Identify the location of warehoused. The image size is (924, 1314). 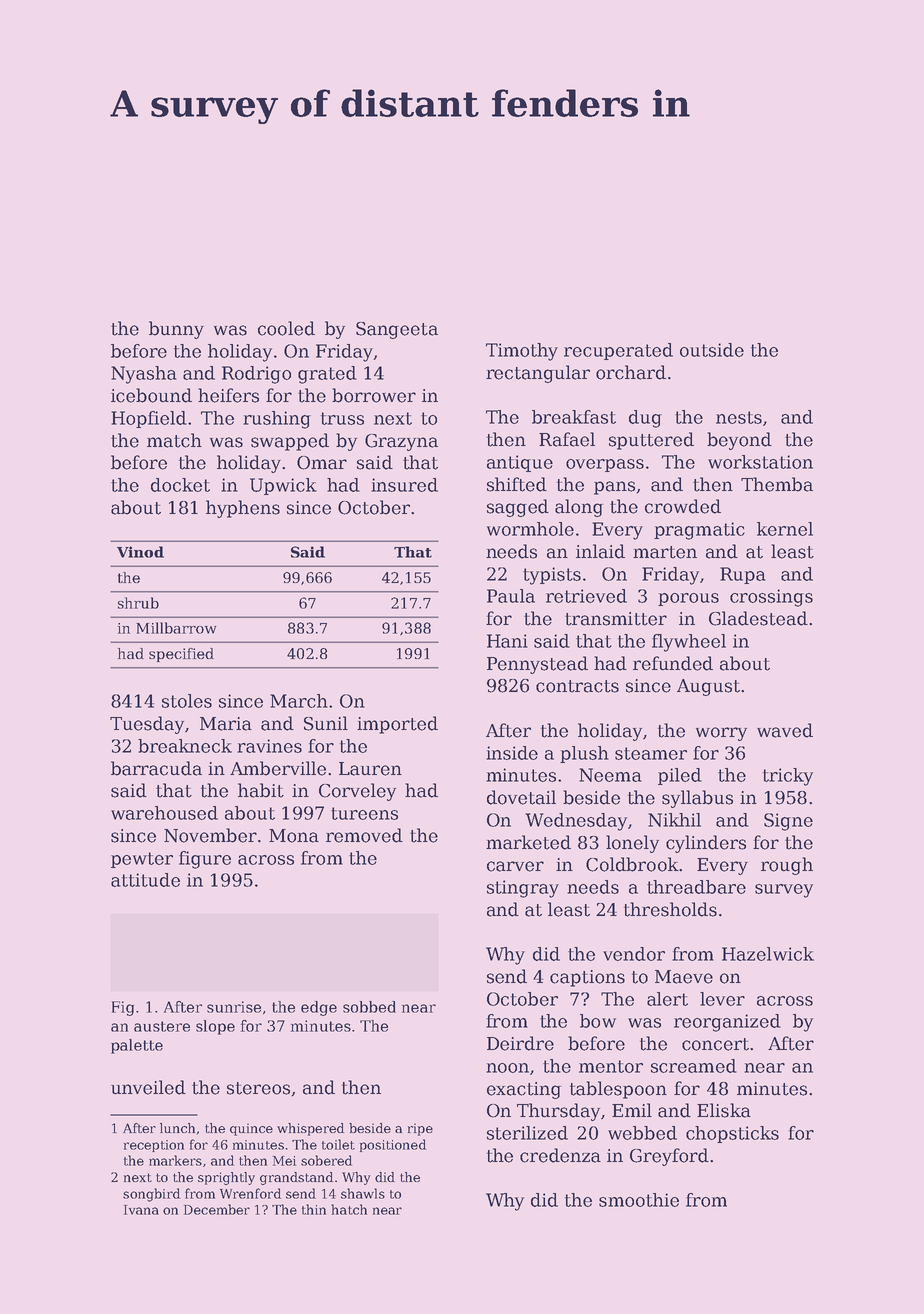
(164, 813).
